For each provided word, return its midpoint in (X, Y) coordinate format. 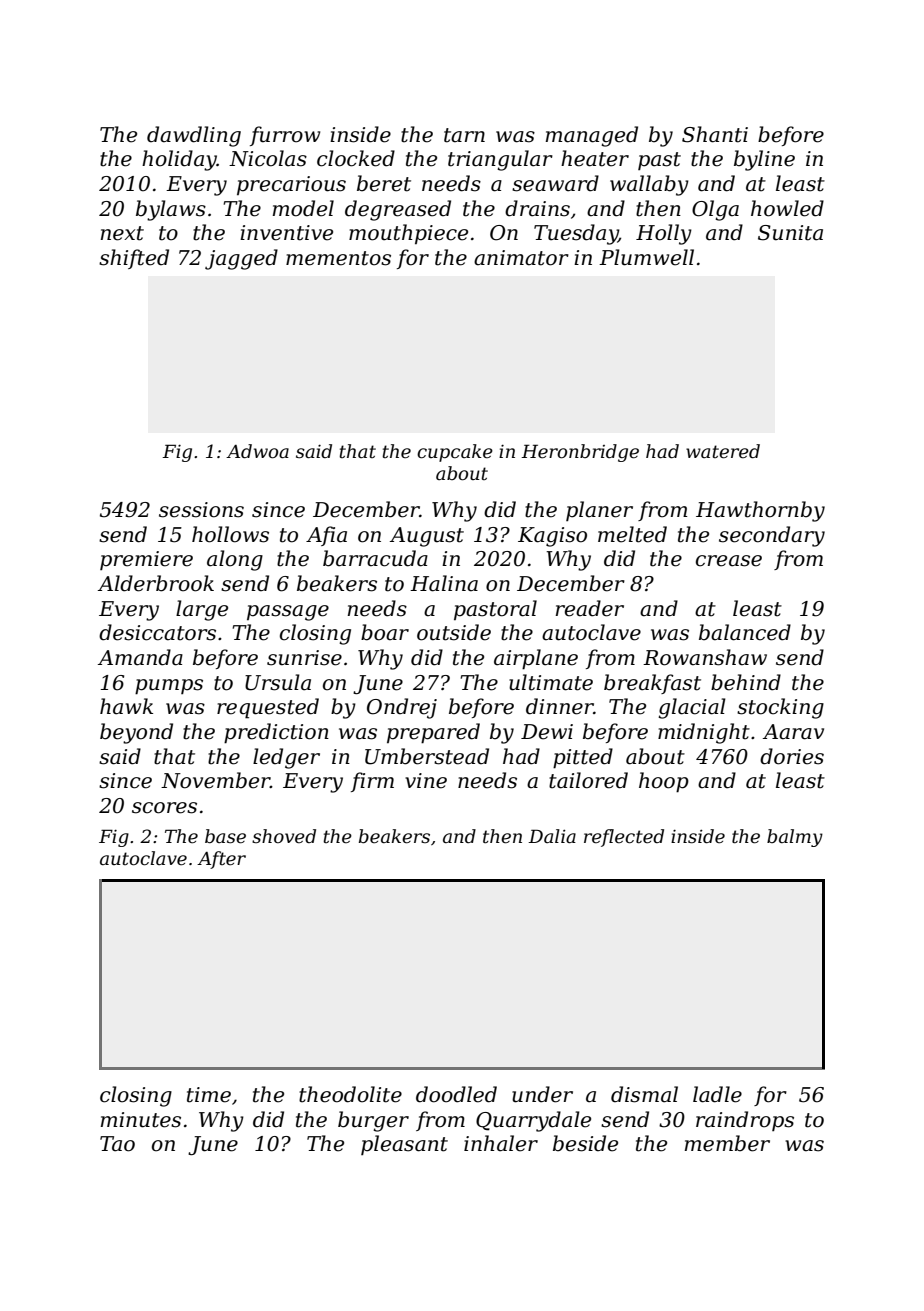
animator (521, 258)
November (215, 780)
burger (373, 1121)
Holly (664, 234)
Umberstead (427, 756)
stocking (780, 708)
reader (590, 608)
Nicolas (268, 158)
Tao (117, 1144)
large (202, 610)
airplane (536, 659)
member (727, 1143)
